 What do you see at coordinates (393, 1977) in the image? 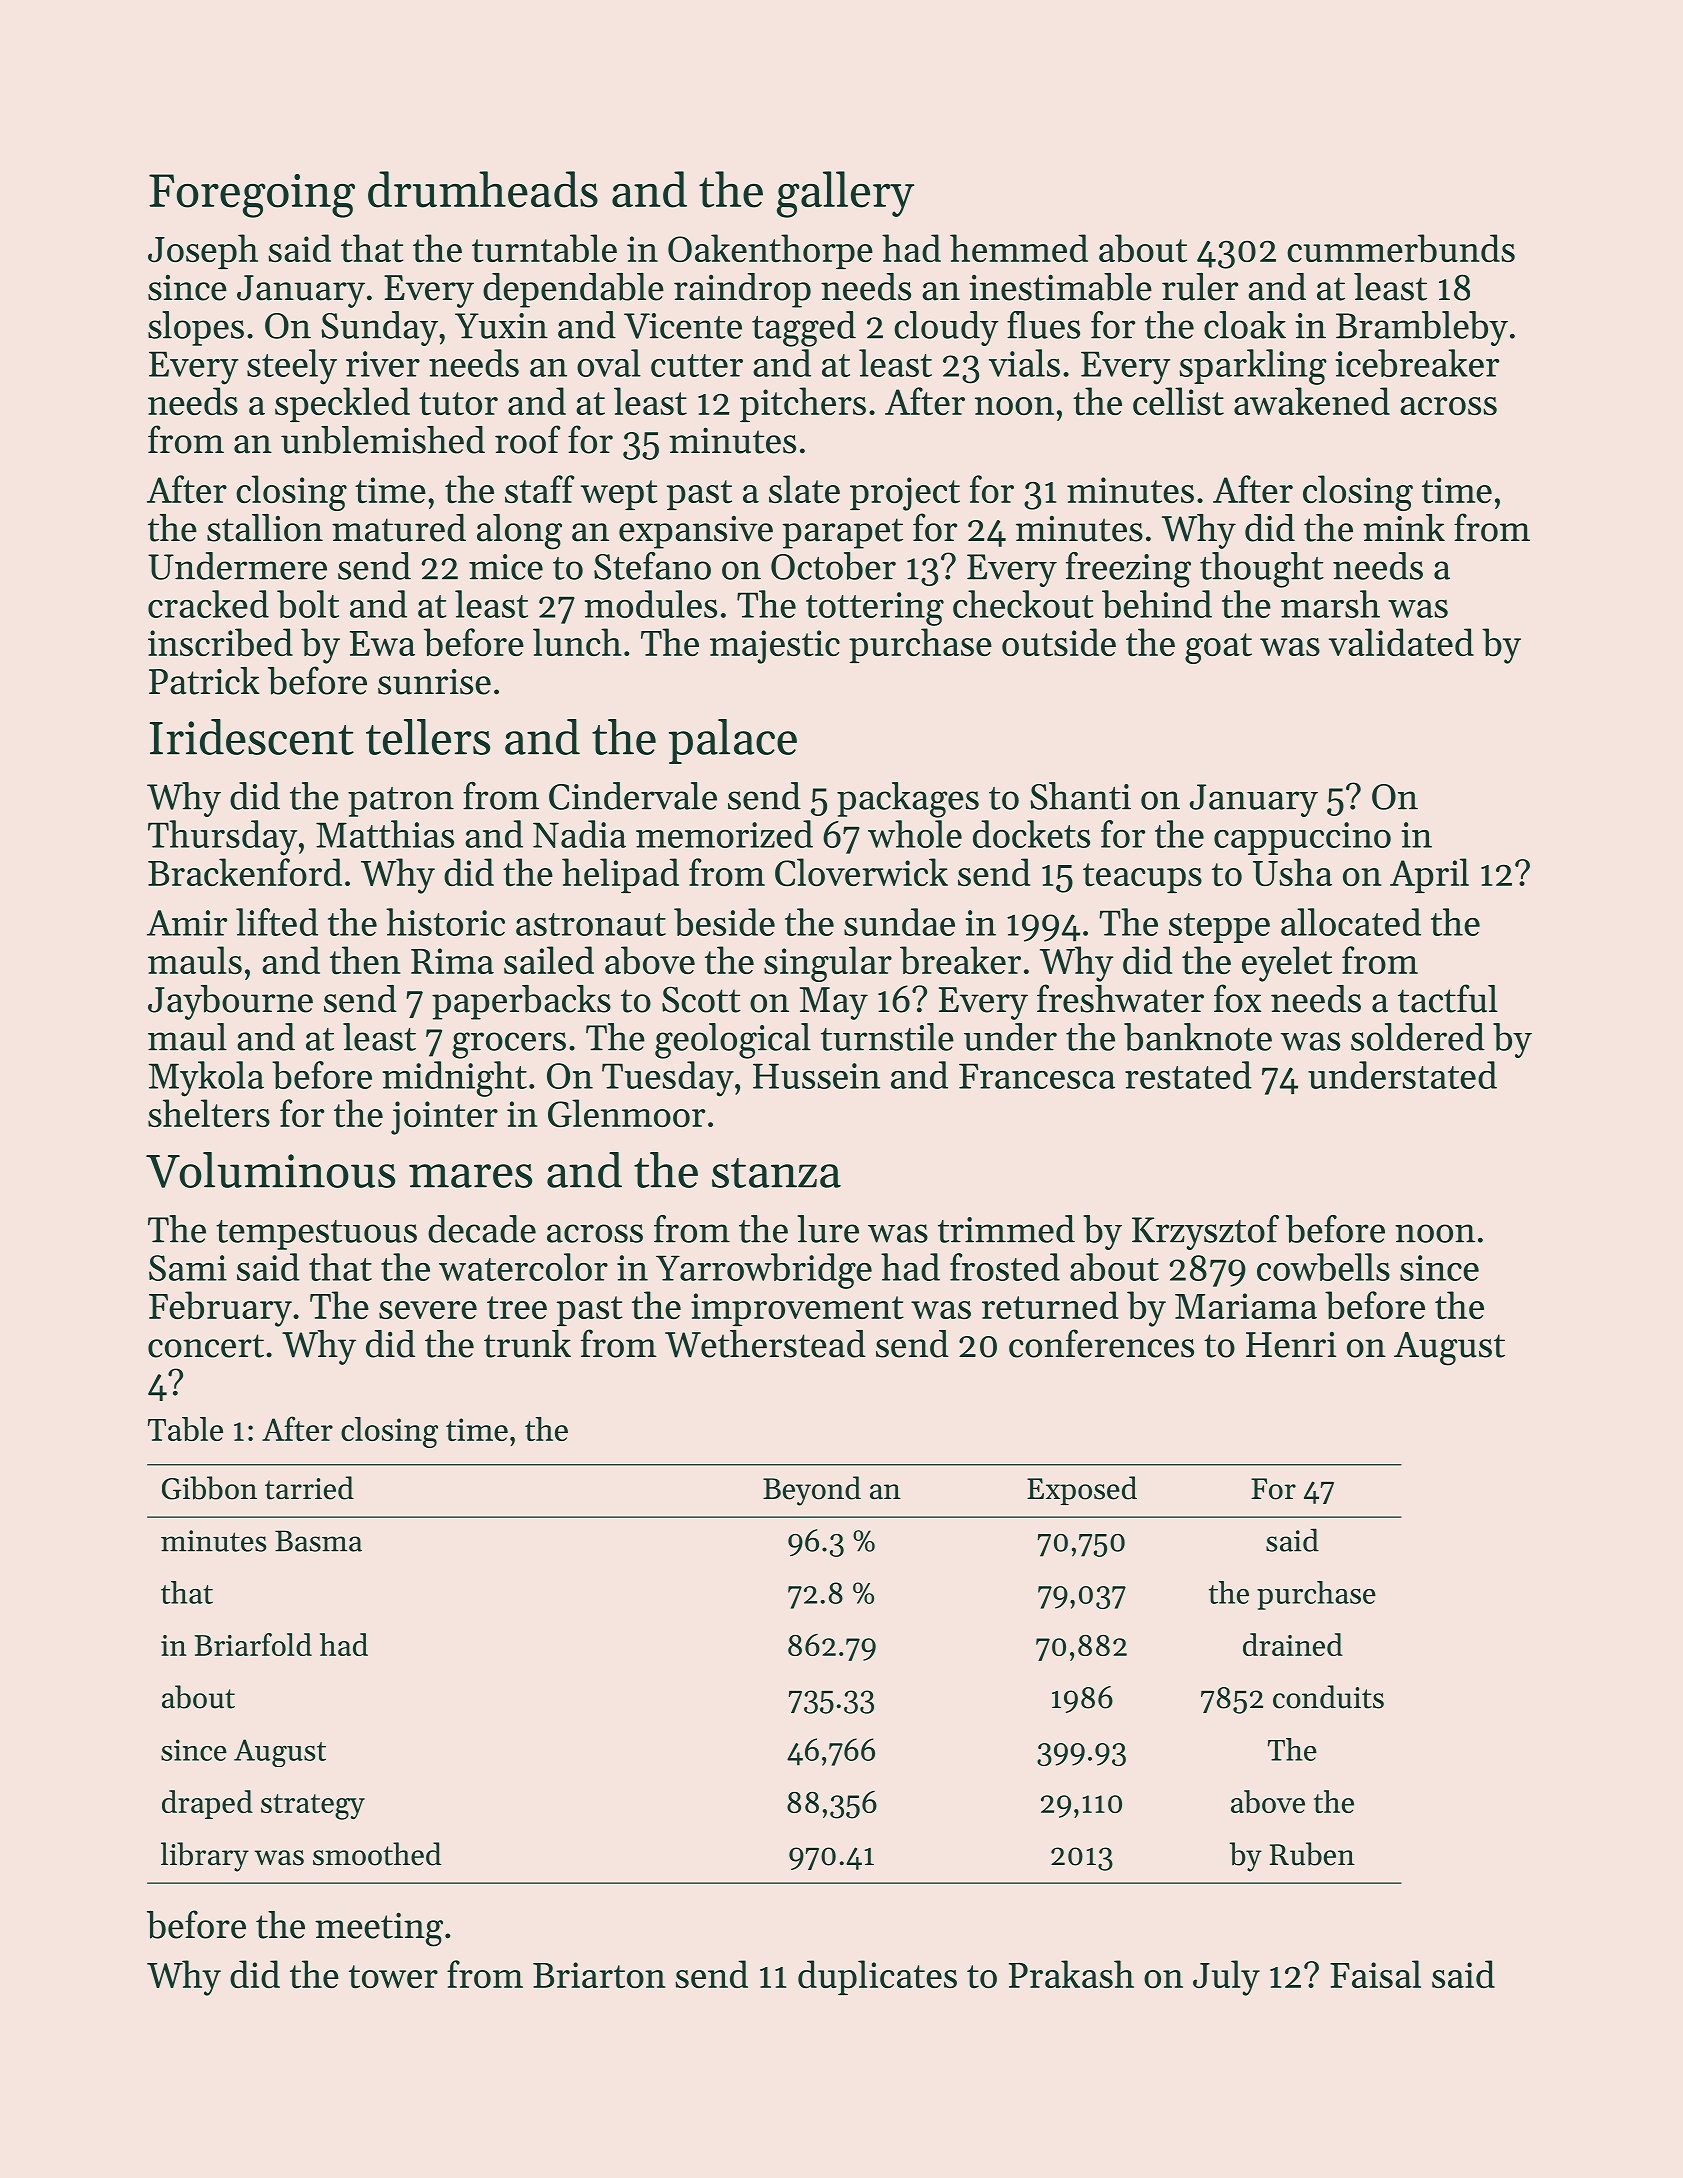
I see `tower` at bounding box center [393, 1977].
